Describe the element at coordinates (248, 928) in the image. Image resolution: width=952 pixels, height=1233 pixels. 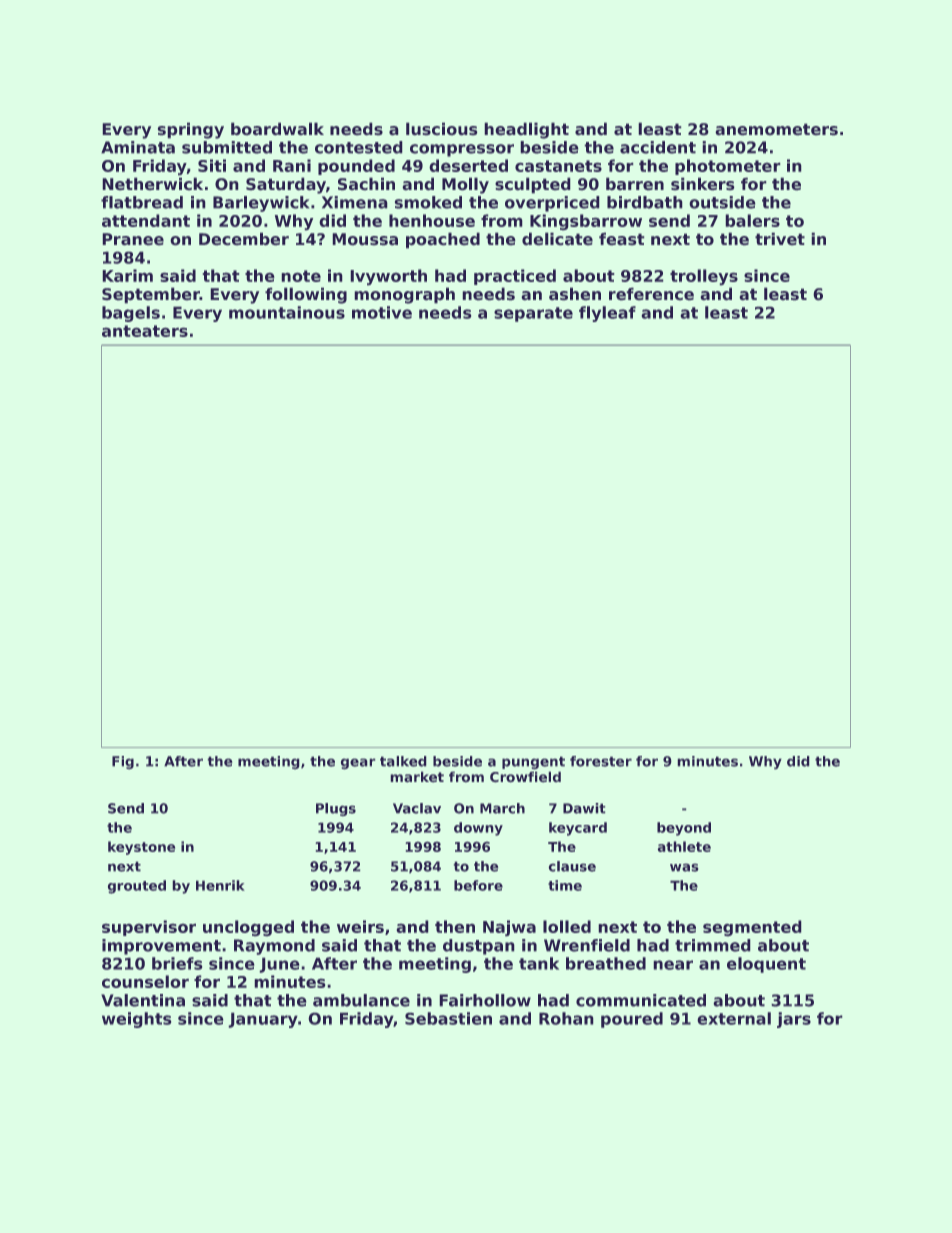
I see `unclogged` at that location.
